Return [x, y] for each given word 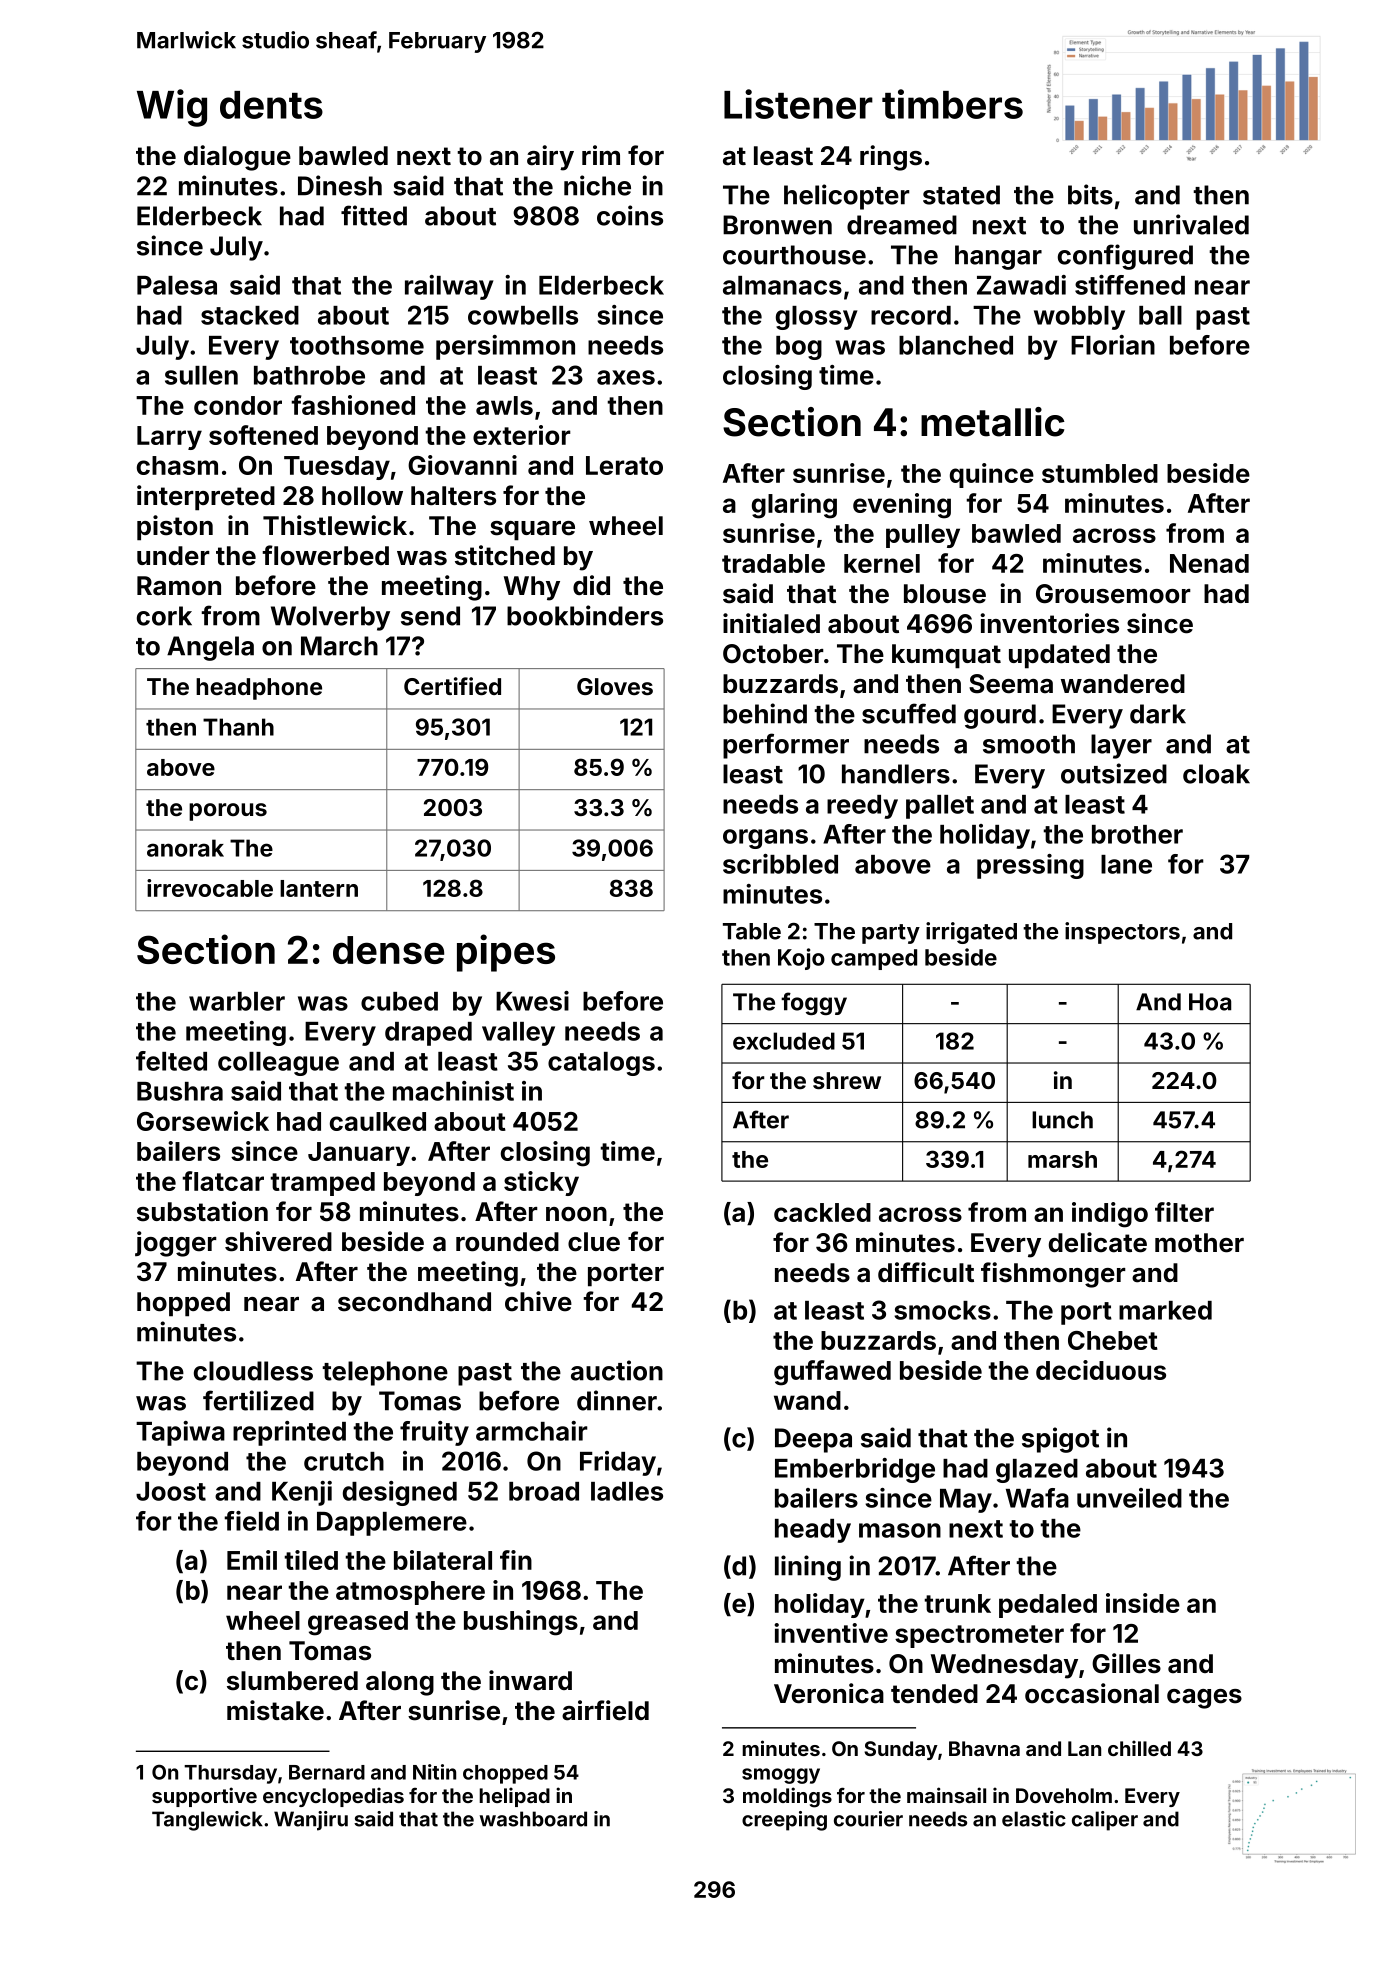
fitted [374, 215]
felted [171, 1061]
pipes [506, 953]
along [400, 1683]
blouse [945, 594]
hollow [362, 496]
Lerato [624, 465]
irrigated [971, 933]
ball [1160, 315]
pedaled [1048, 1606]
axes [626, 377]
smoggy [781, 1776]
